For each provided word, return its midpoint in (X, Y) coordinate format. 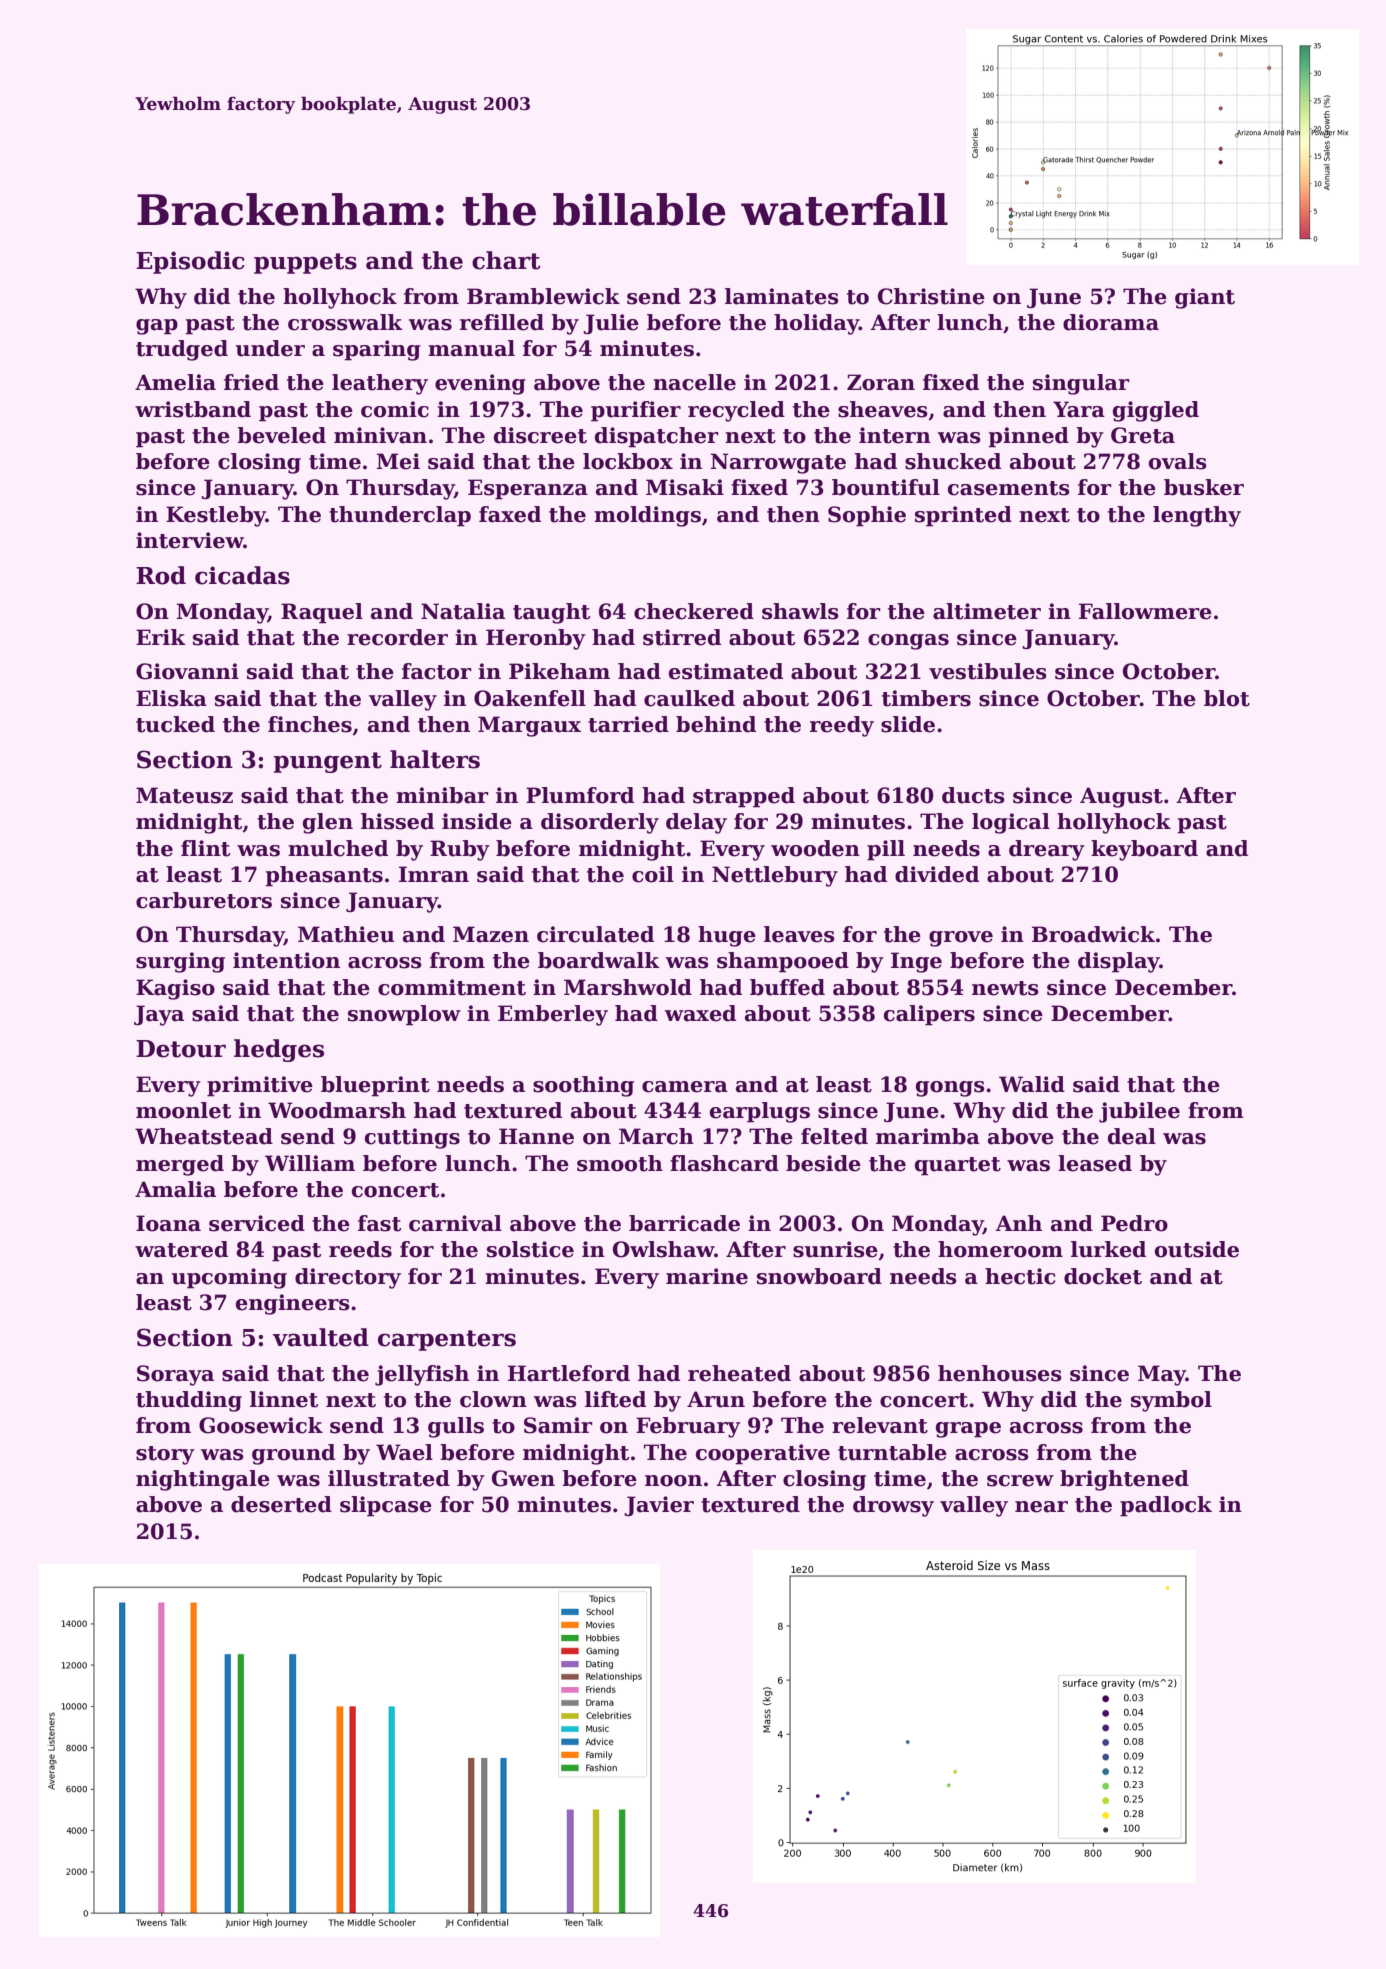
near (1041, 1507)
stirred (682, 637)
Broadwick (1093, 934)
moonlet (183, 1110)
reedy (842, 726)
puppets (305, 263)
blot (1227, 698)
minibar (442, 795)
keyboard (1144, 850)
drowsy (893, 1506)
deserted (281, 1504)
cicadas (242, 575)
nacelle (694, 382)
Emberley (553, 1015)
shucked (953, 461)
